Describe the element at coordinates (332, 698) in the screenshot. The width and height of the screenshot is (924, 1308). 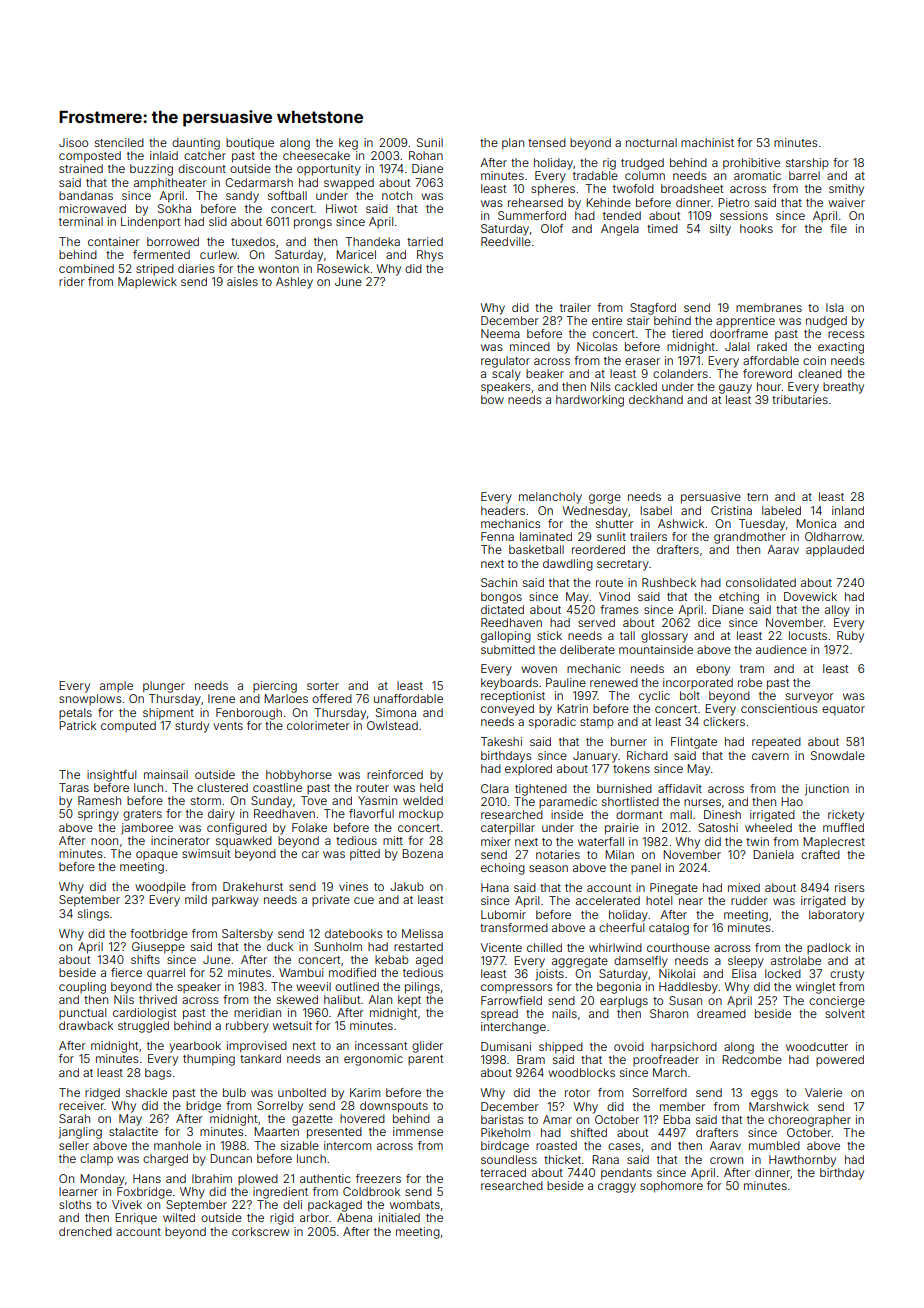
I see `offered` at that location.
